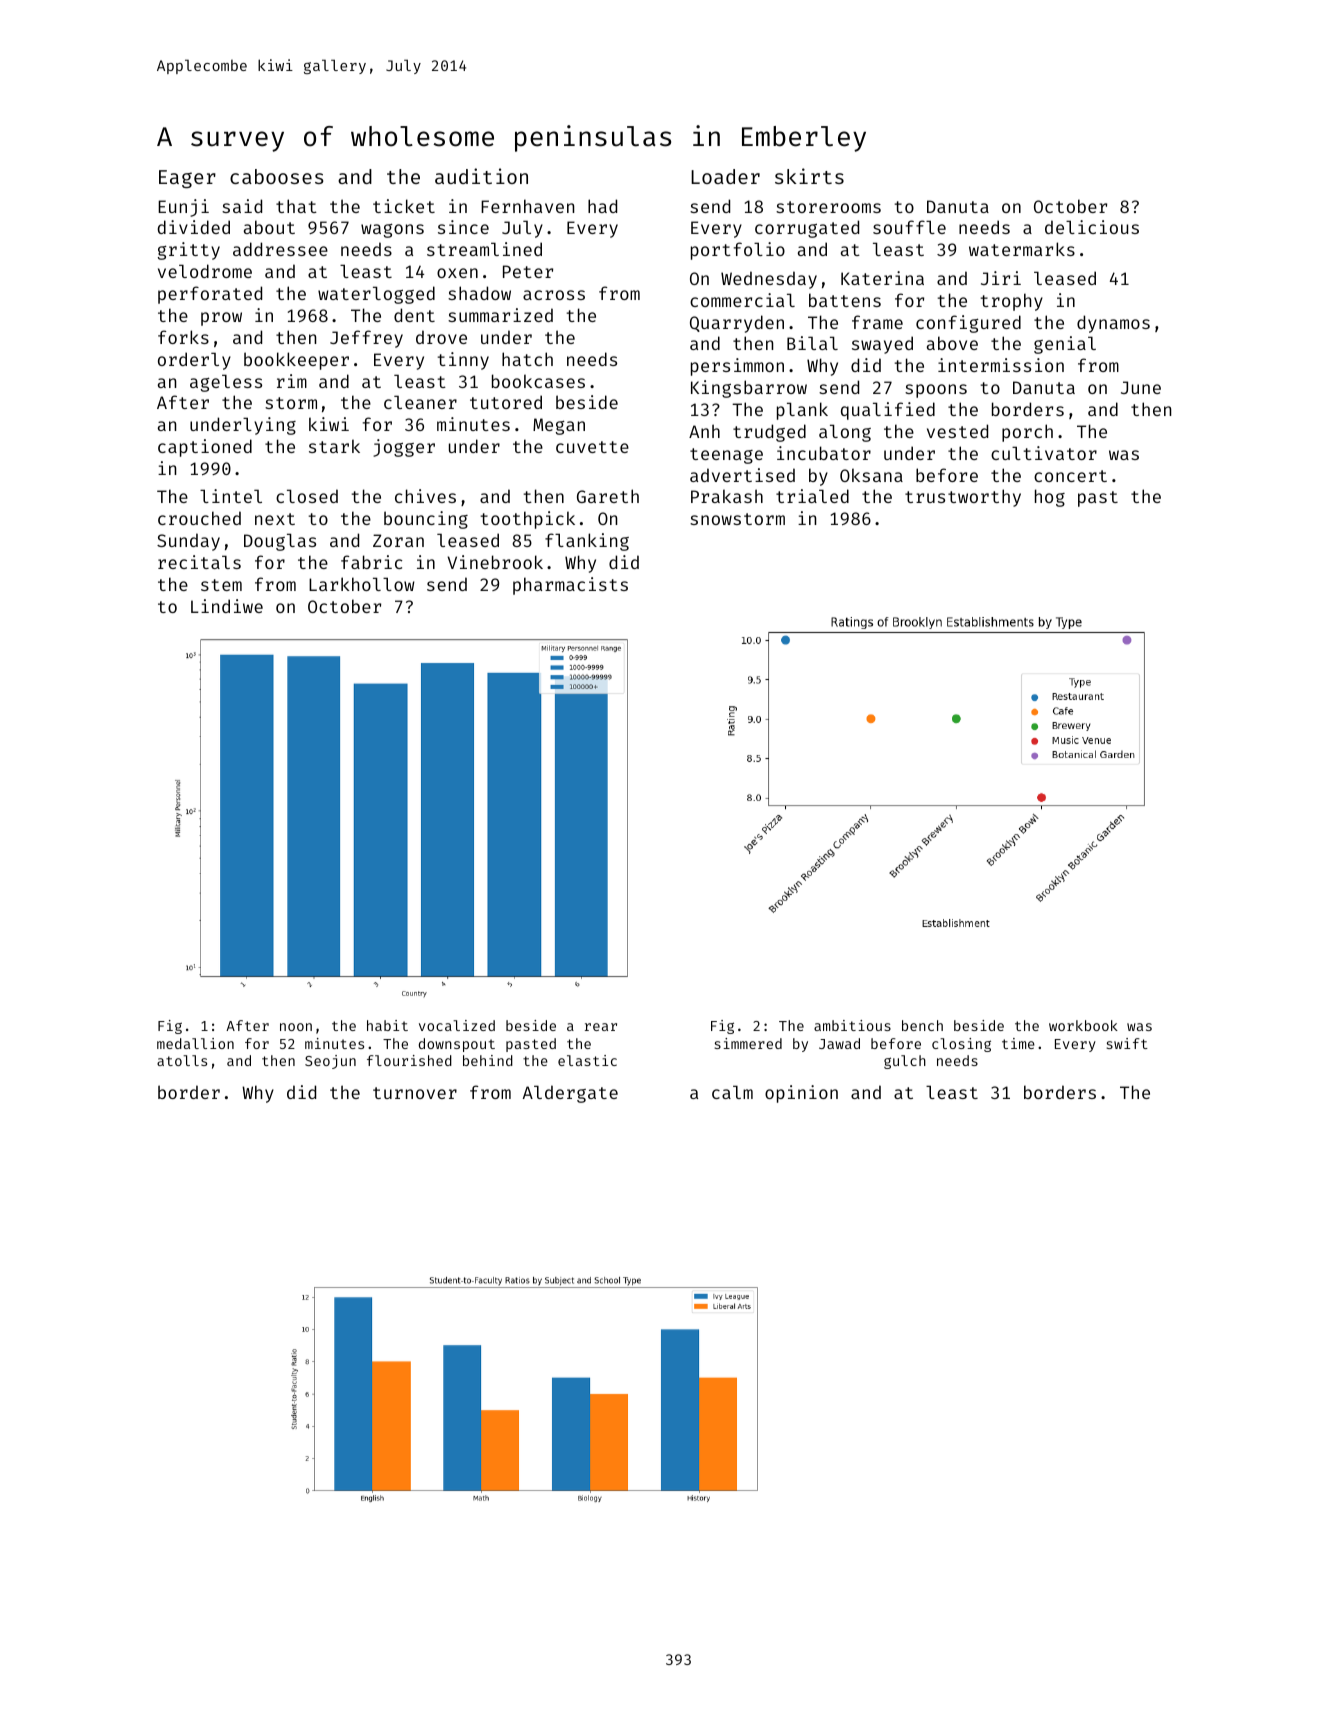 The height and width of the document is (1721, 1330). What do you see at coordinates (1050, 498) in the document?
I see `hog` at bounding box center [1050, 498].
